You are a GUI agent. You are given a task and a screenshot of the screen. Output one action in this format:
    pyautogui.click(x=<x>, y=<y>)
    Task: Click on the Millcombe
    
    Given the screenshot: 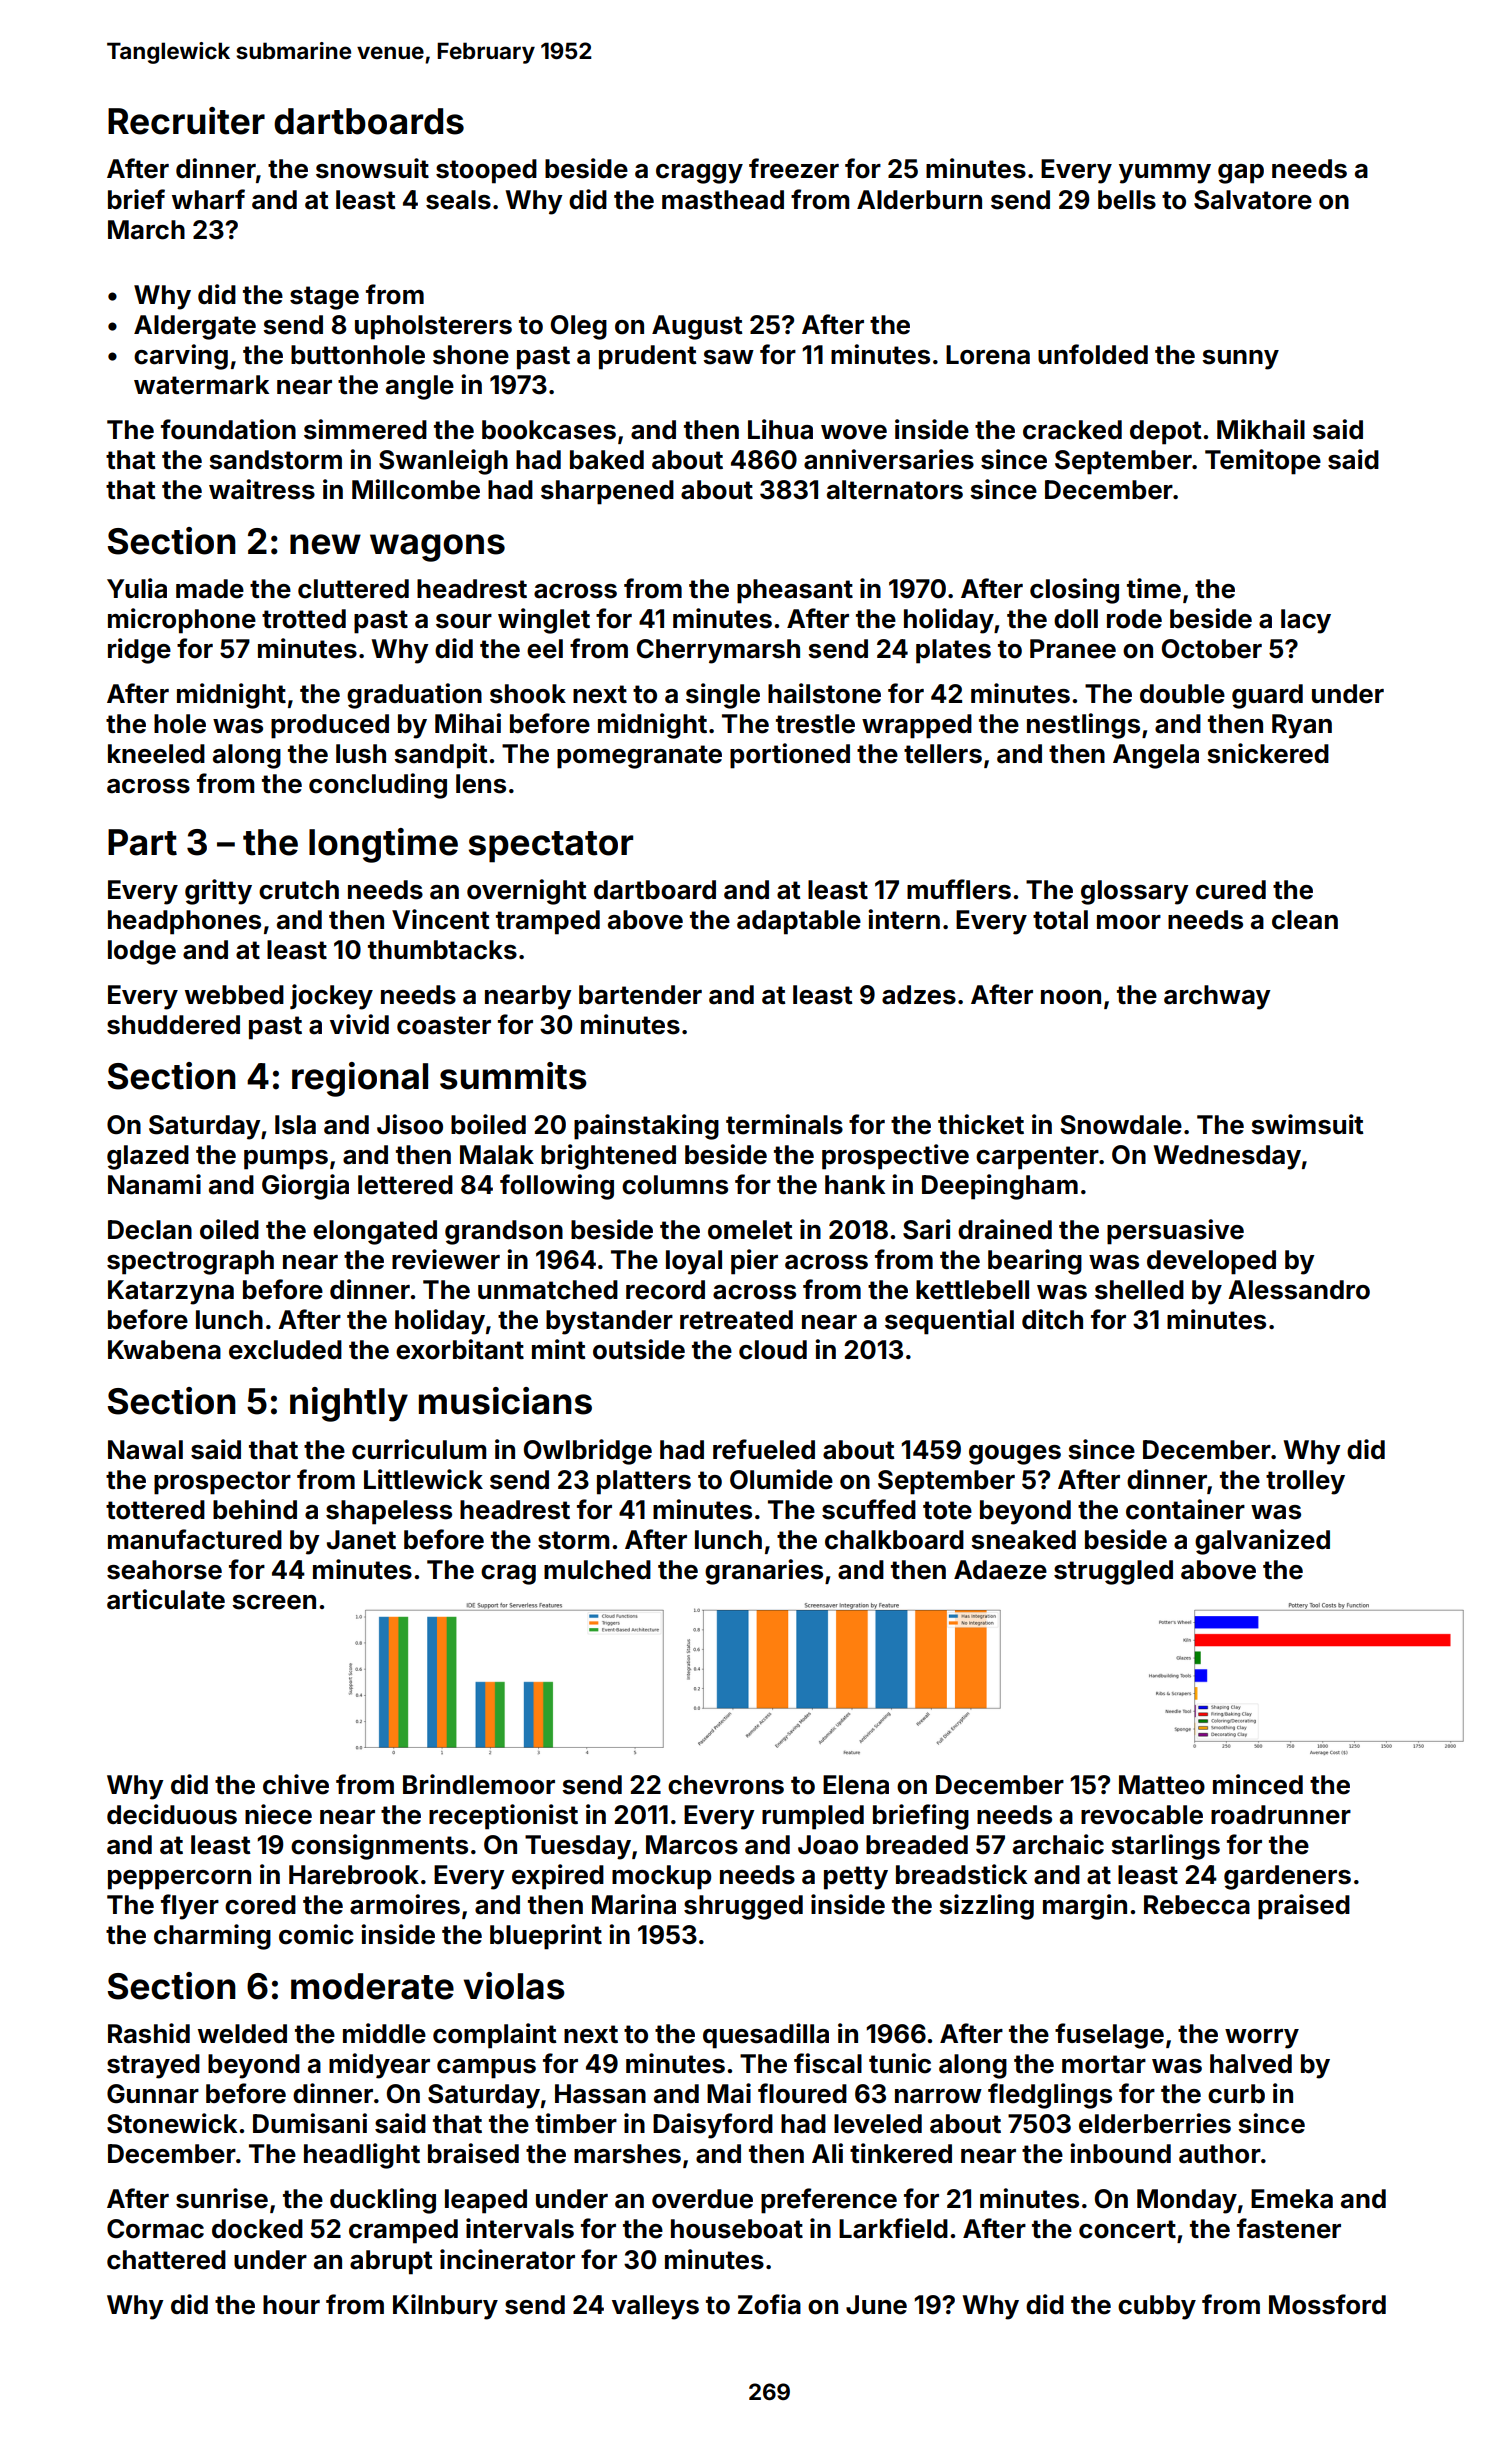 What is the action you would take?
    pyautogui.click(x=416, y=489)
